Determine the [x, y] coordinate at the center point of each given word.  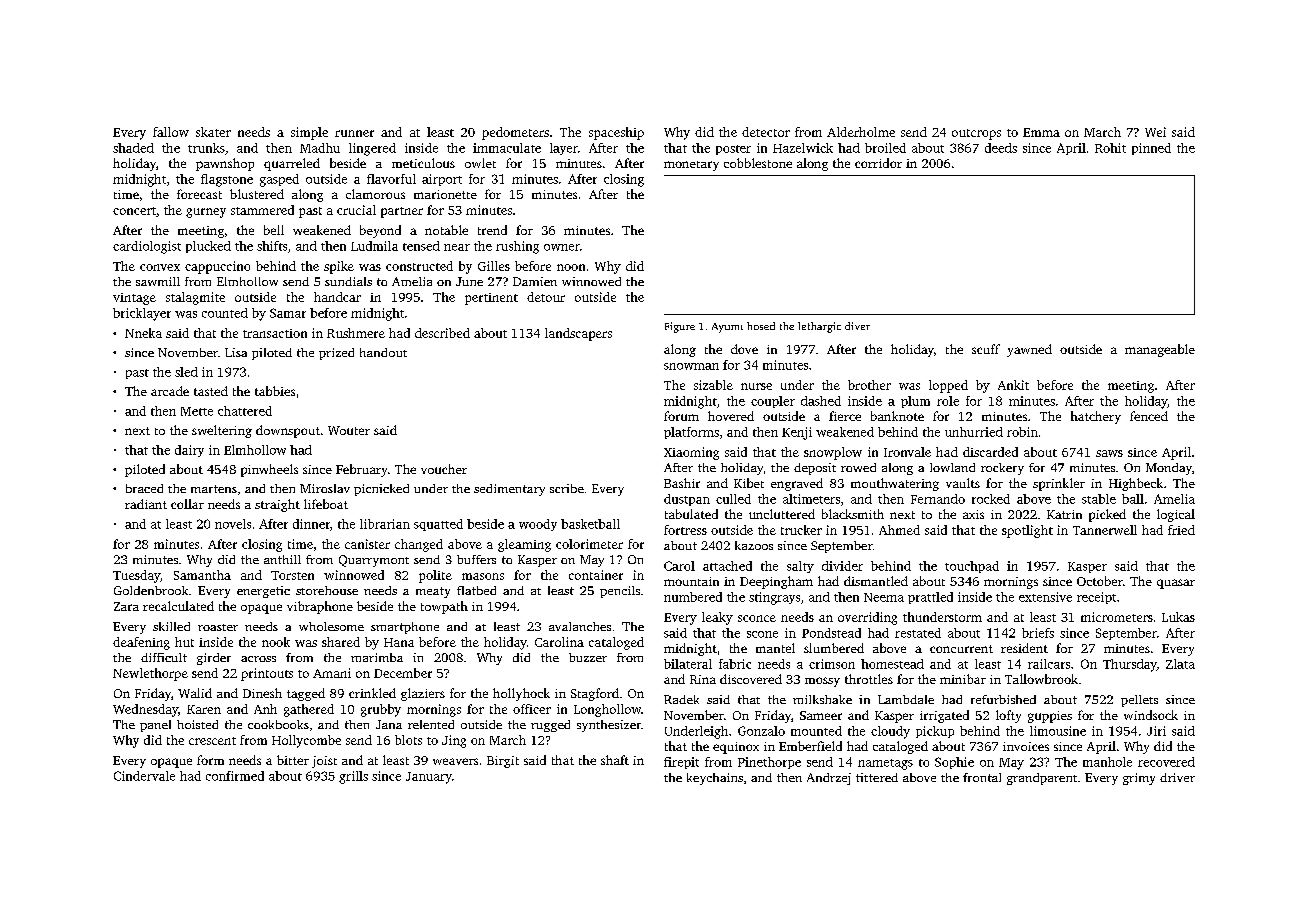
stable [1099, 499]
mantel [775, 648]
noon [571, 267]
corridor [878, 163]
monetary [691, 166]
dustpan [687, 500]
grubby [381, 710]
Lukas [1178, 617]
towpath [444, 607]
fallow [171, 132]
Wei [1155, 132]
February [361, 470]
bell [274, 230]
